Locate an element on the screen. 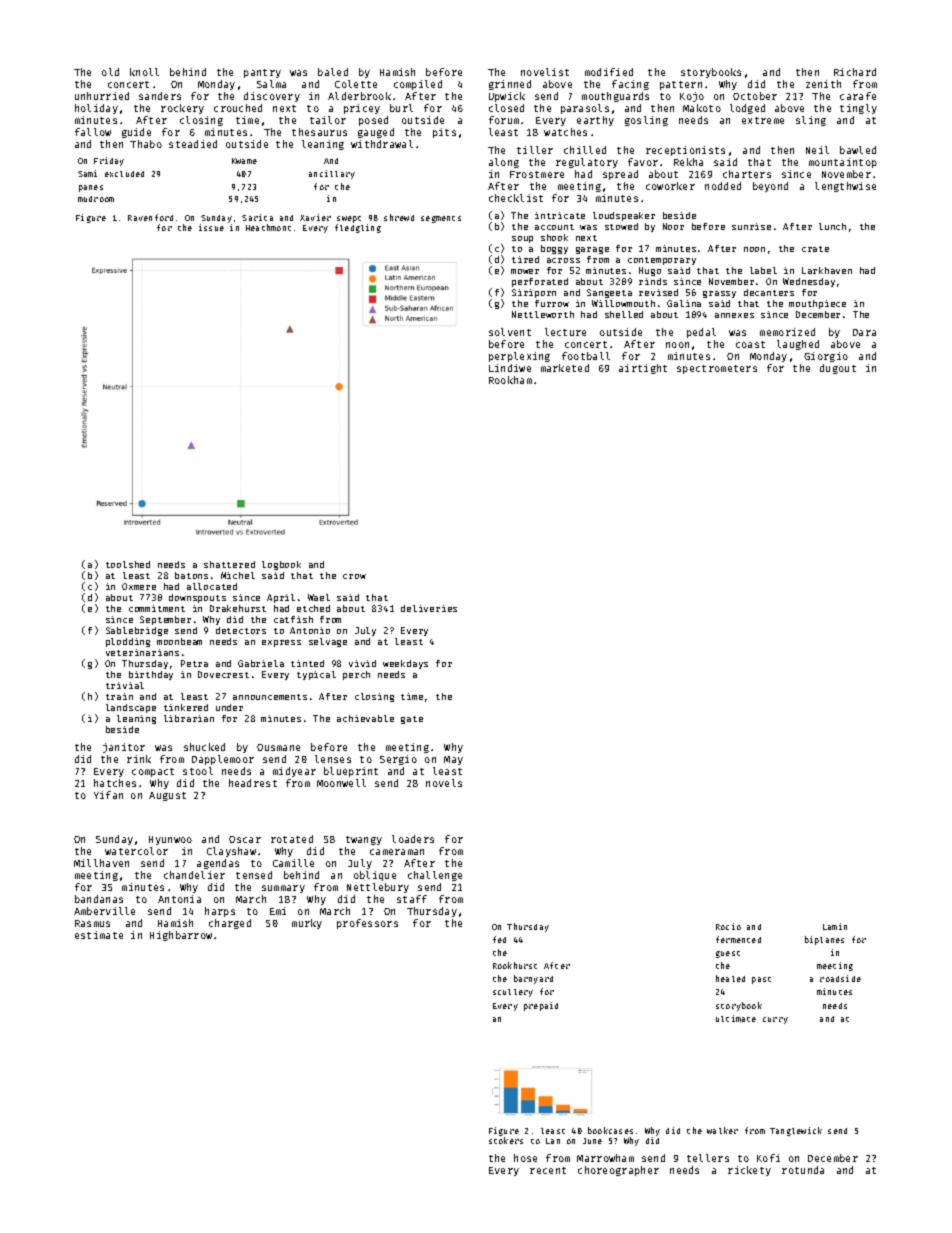 This screenshot has height=1233, width=952. oblique is located at coordinates (375, 876).
